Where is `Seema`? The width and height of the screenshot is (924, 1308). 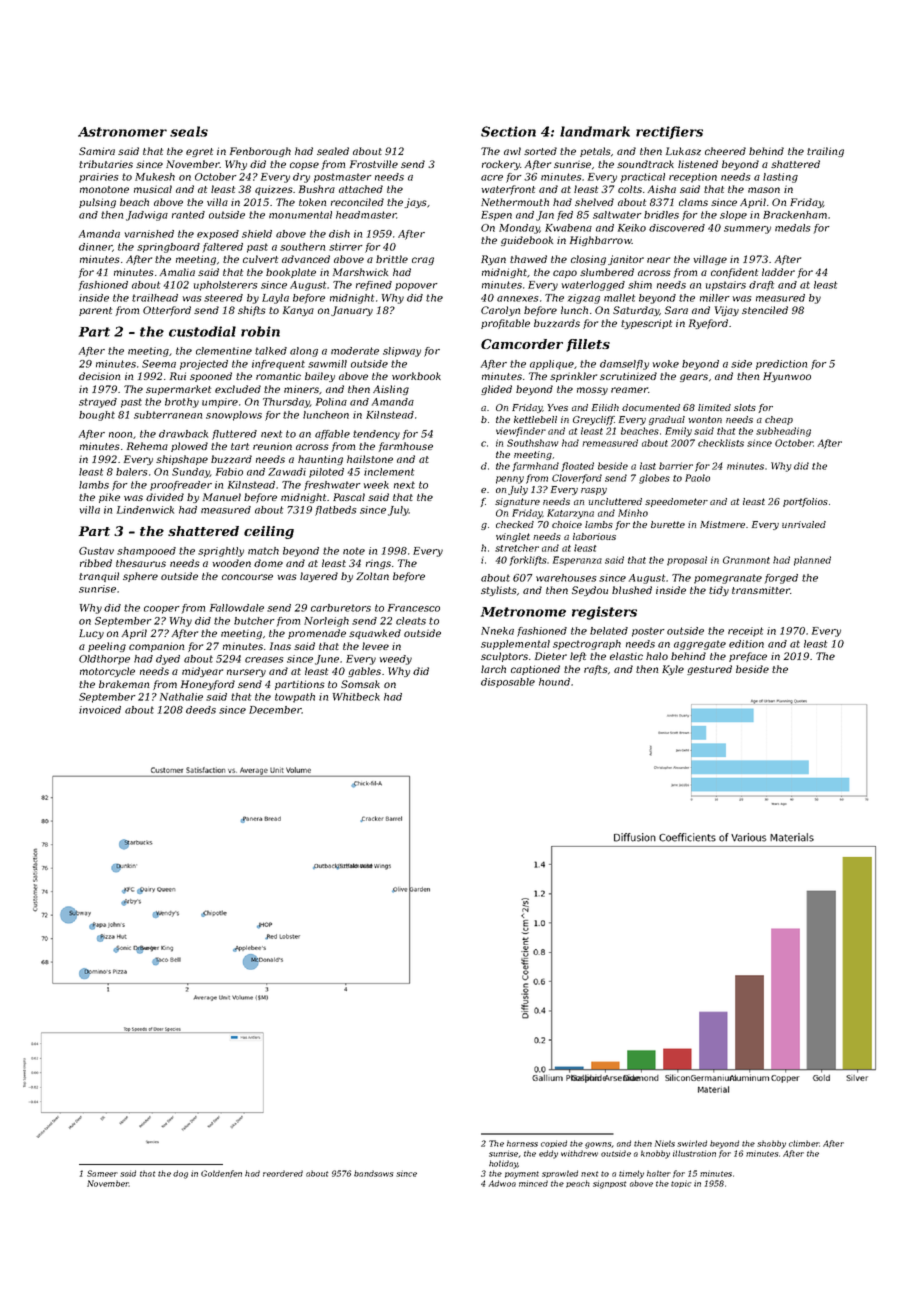 Seema is located at coordinates (159, 364).
